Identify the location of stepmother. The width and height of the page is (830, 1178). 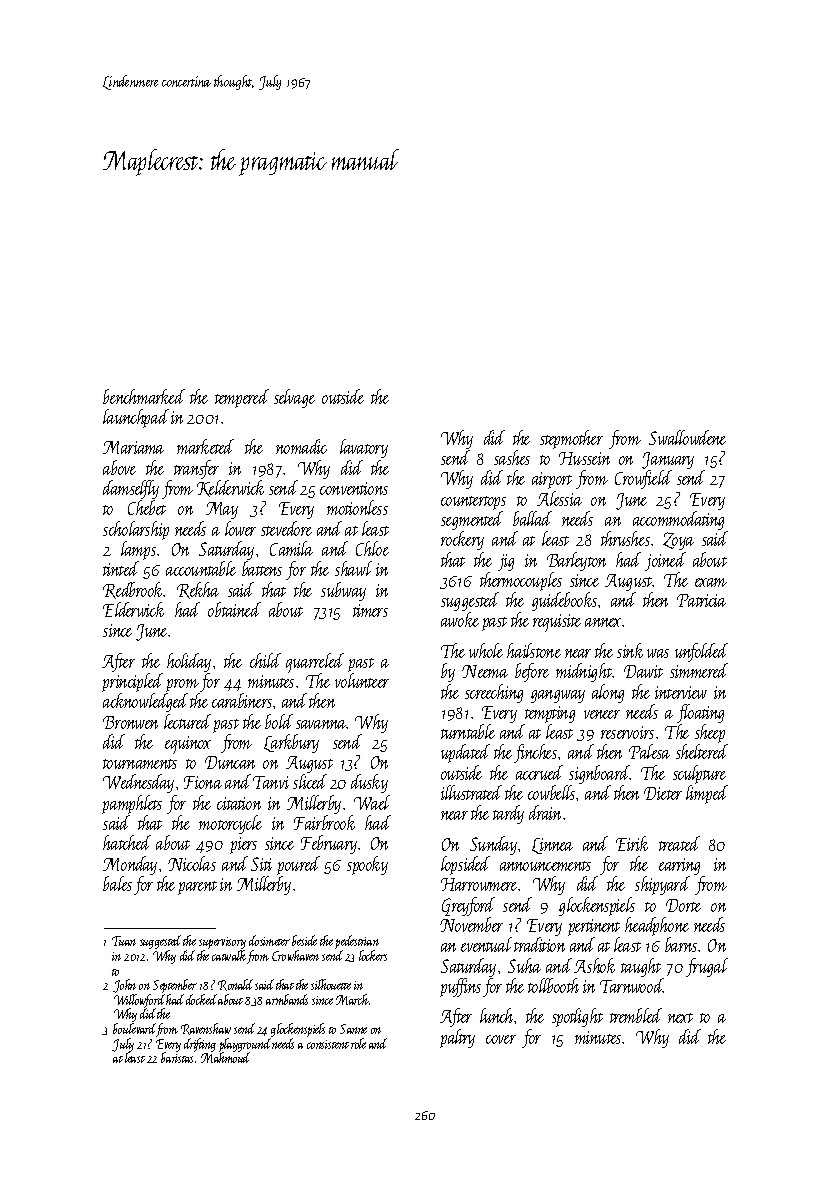
(571, 439).
